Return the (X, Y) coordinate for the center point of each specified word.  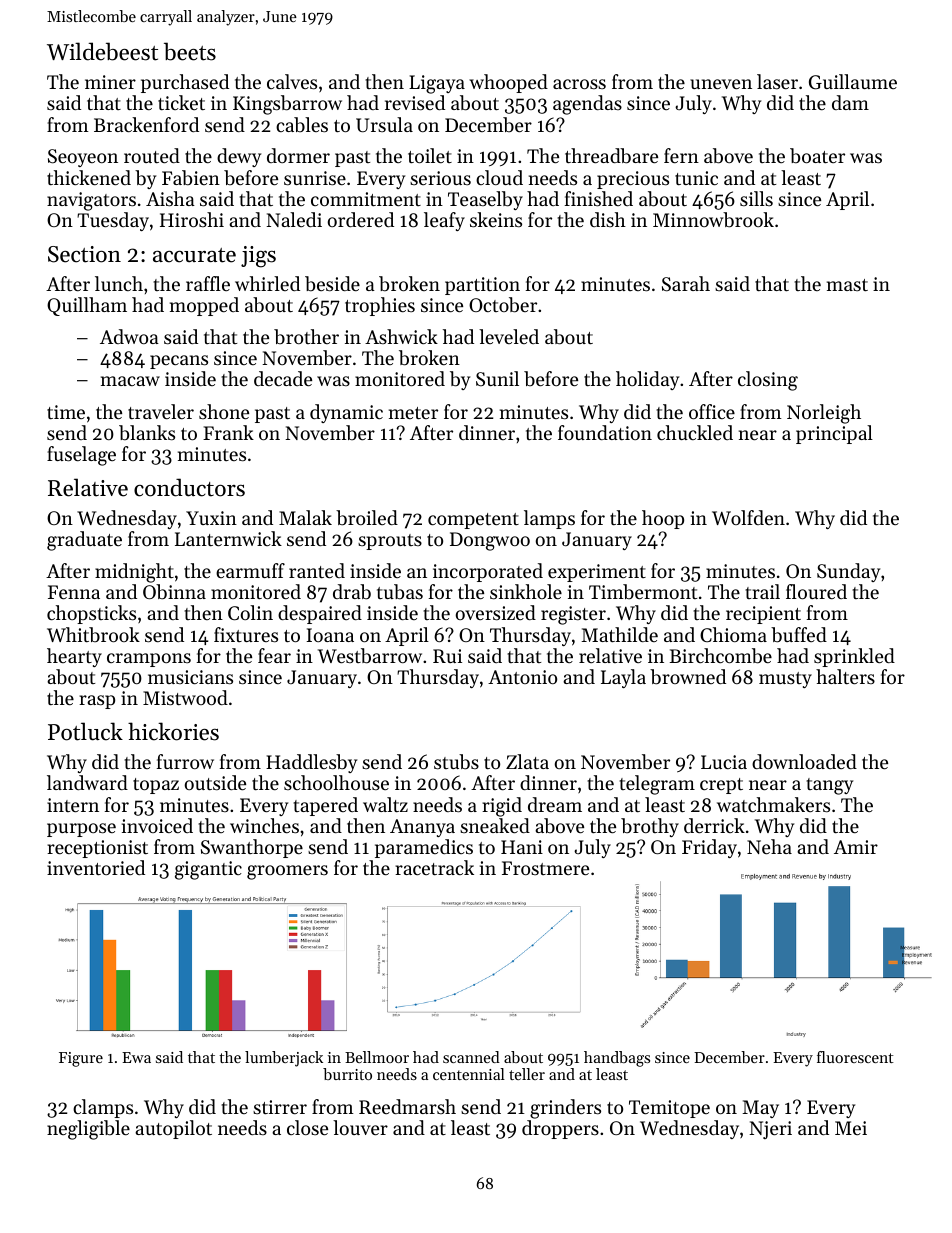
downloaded (804, 761)
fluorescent (855, 1057)
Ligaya (437, 84)
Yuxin (211, 518)
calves (292, 81)
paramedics (424, 848)
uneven (721, 84)
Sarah (686, 284)
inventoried (96, 867)
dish (608, 219)
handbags (617, 1059)
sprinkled (854, 657)
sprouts (390, 542)
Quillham (87, 306)
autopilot (173, 1129)
